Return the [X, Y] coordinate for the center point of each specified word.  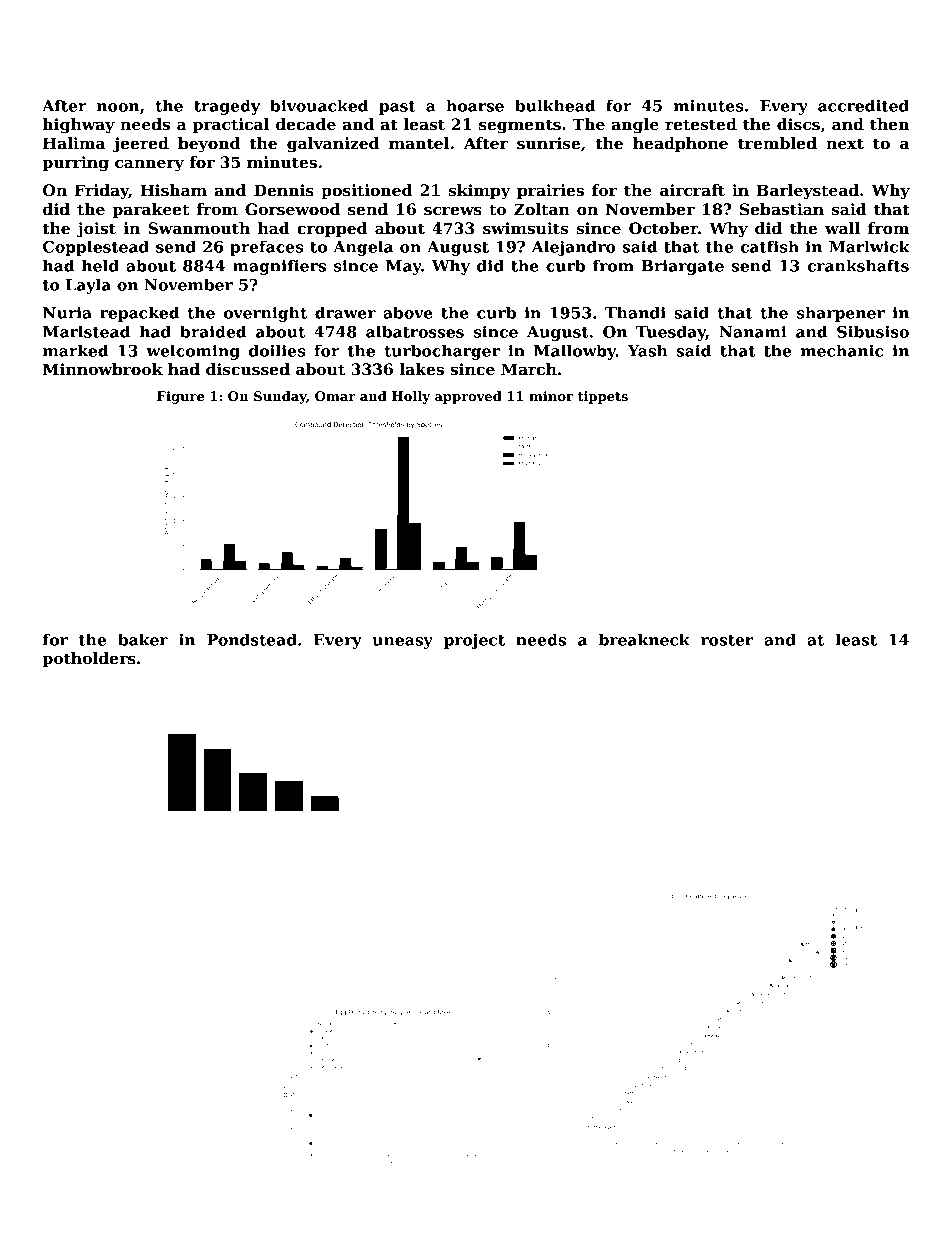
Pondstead [252, 639]
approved [468, 397]
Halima [74, 143]
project [474, 641]
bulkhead [555, 105]
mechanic [842, 350]
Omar [335, 396]
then [889, 124]
